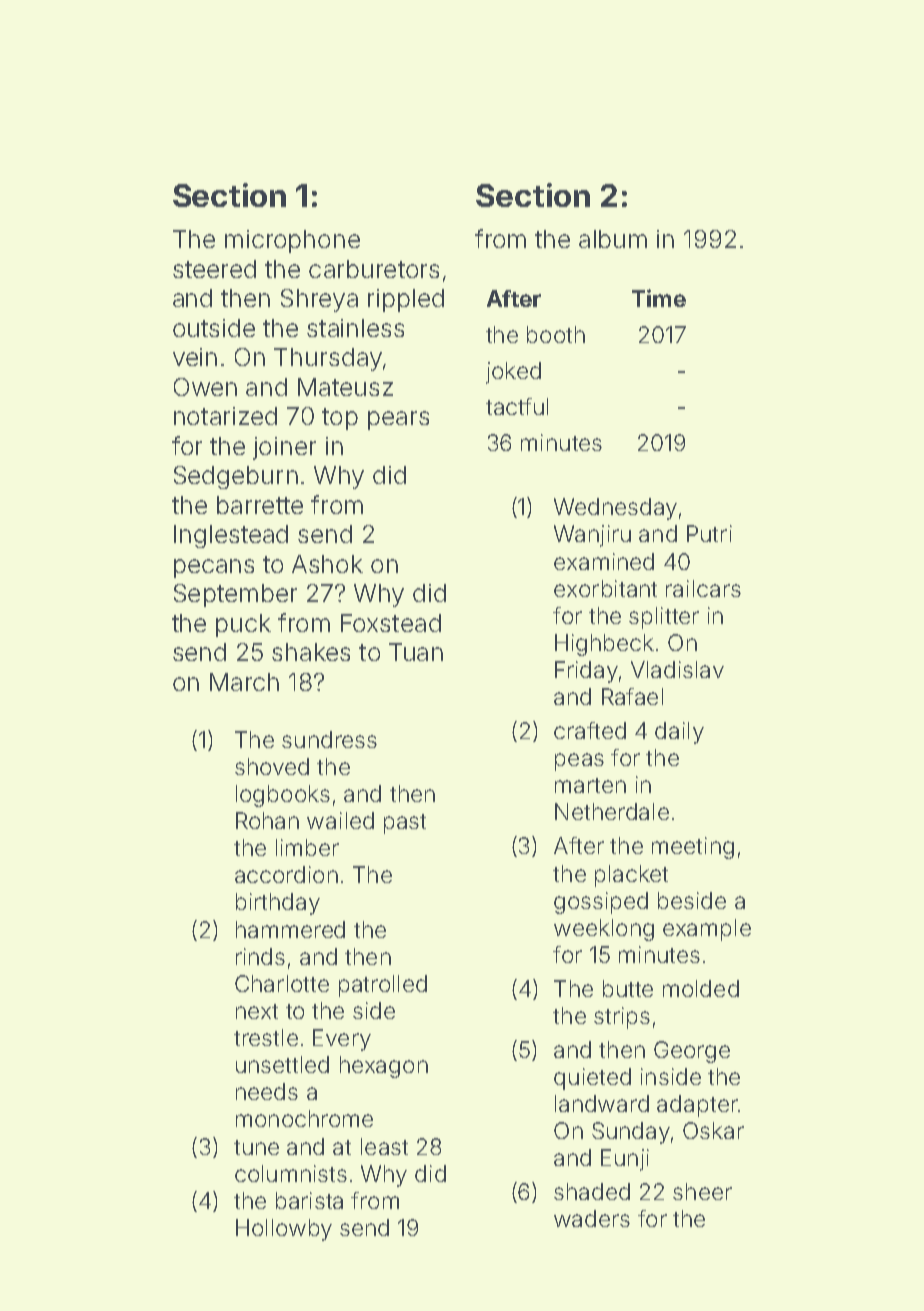 The image size is (924, 1311). Describe the element at coordinates (292, 241) in the image. I see `microphone` at that location.
